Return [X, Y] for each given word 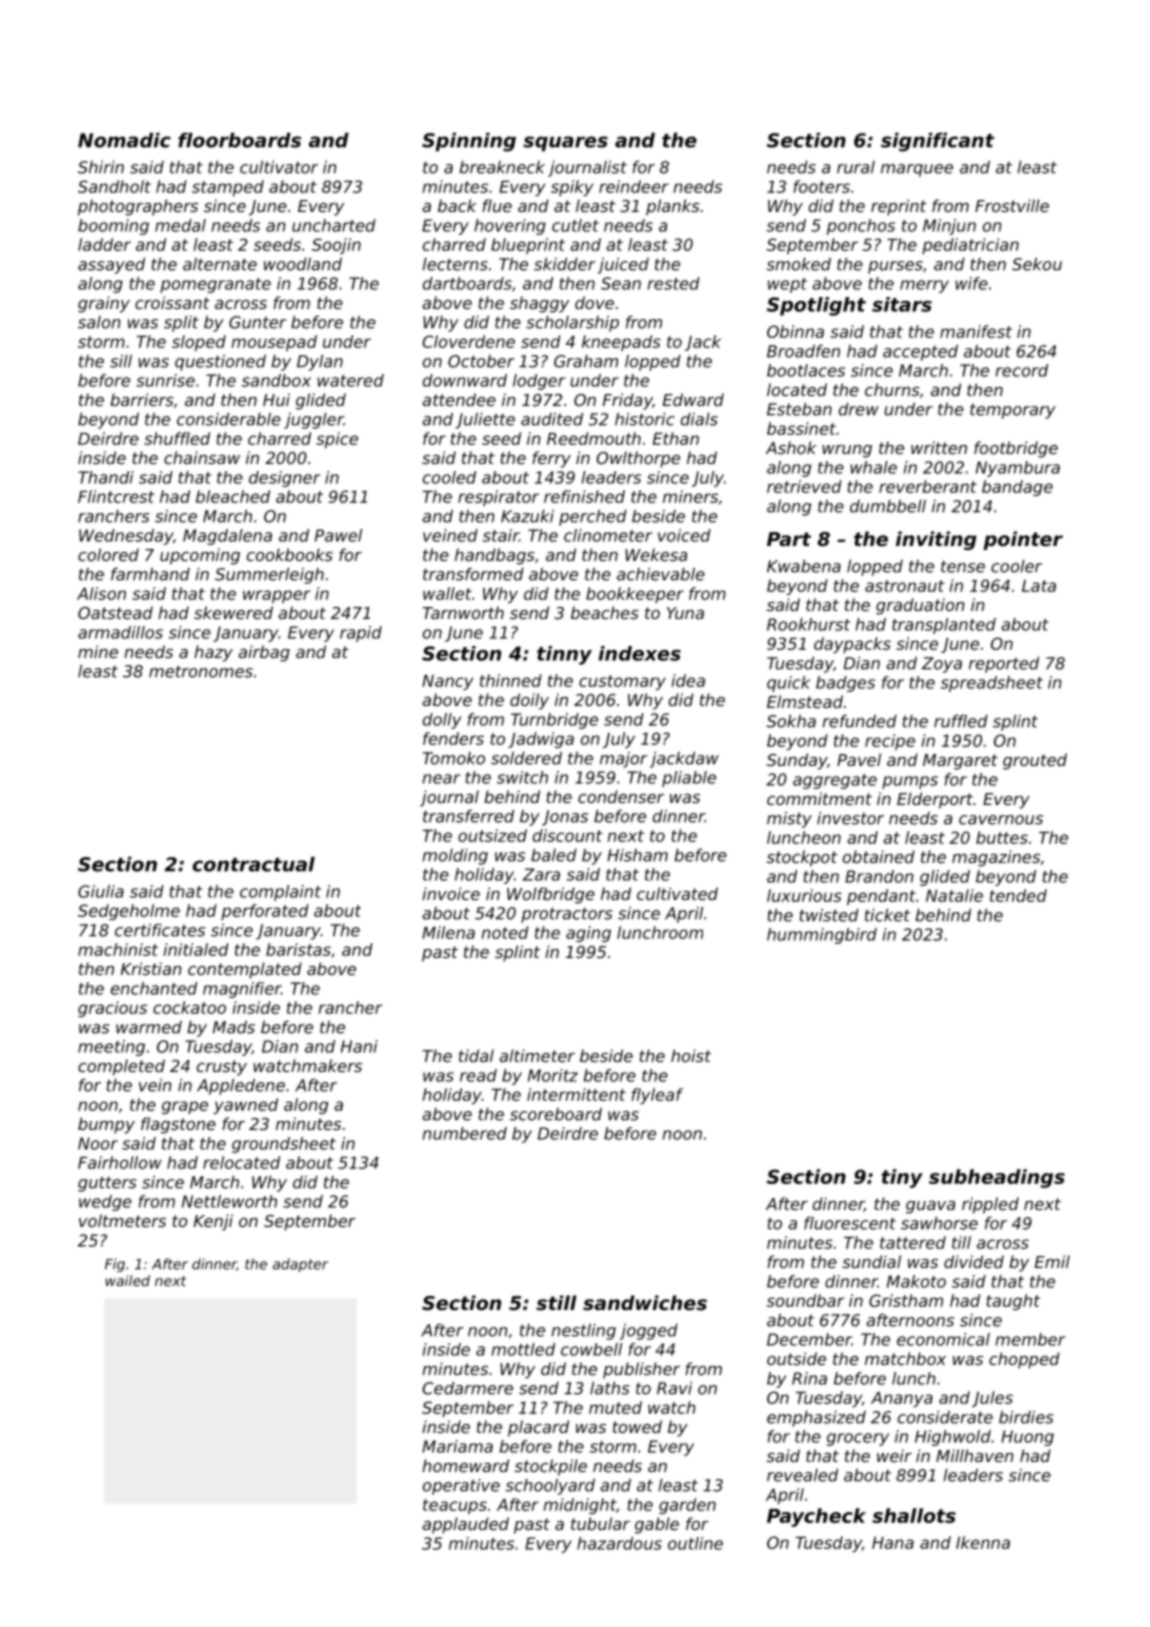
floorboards [239, 140]
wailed [128, 1280]
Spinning [469, 142]
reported [1004, 665]
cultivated [677, 893]
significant [938, 142]
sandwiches [645, 1302]
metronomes [201, 671]
